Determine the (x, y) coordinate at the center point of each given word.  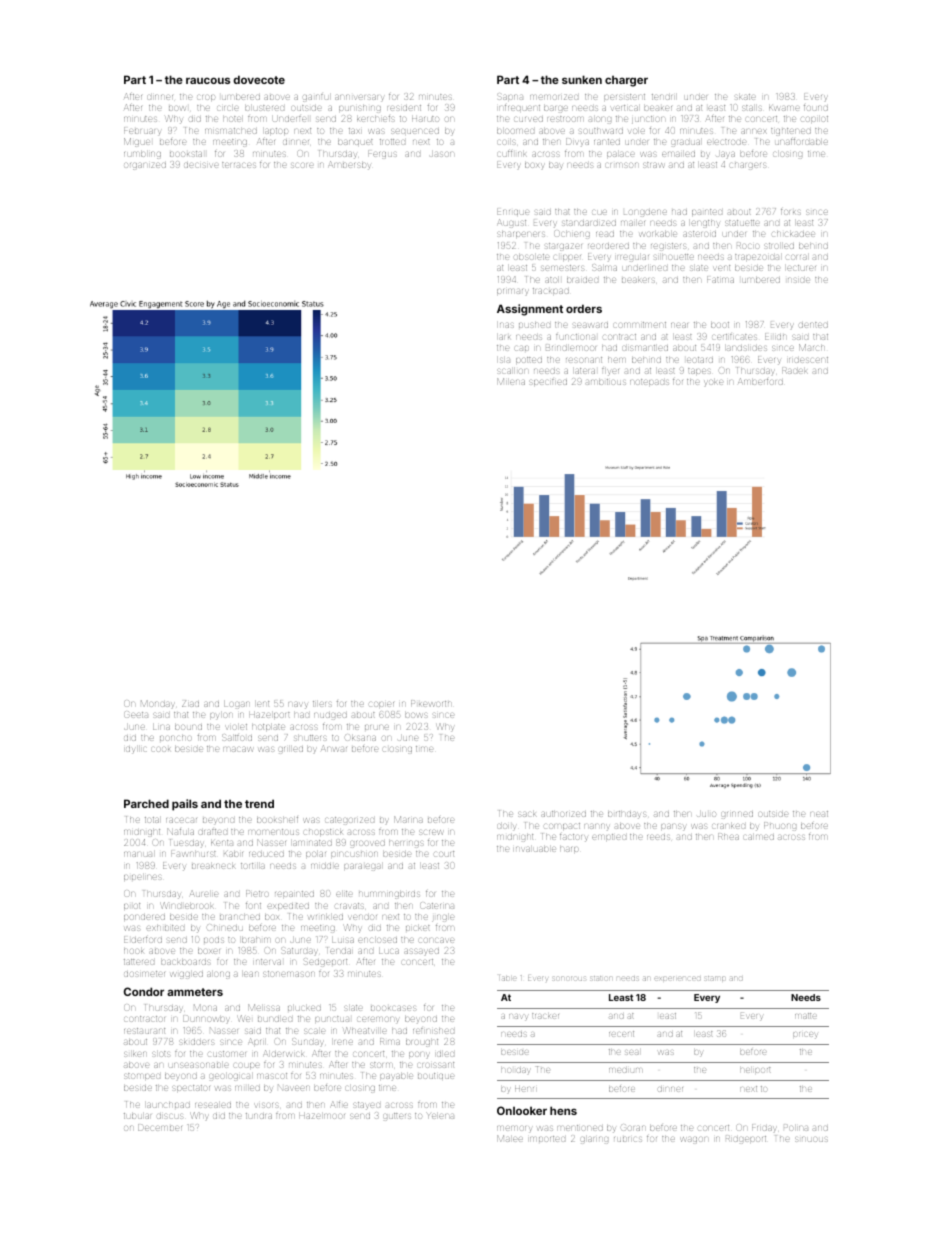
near (679, 325)
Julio (706, 814)
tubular (137, 1116)
